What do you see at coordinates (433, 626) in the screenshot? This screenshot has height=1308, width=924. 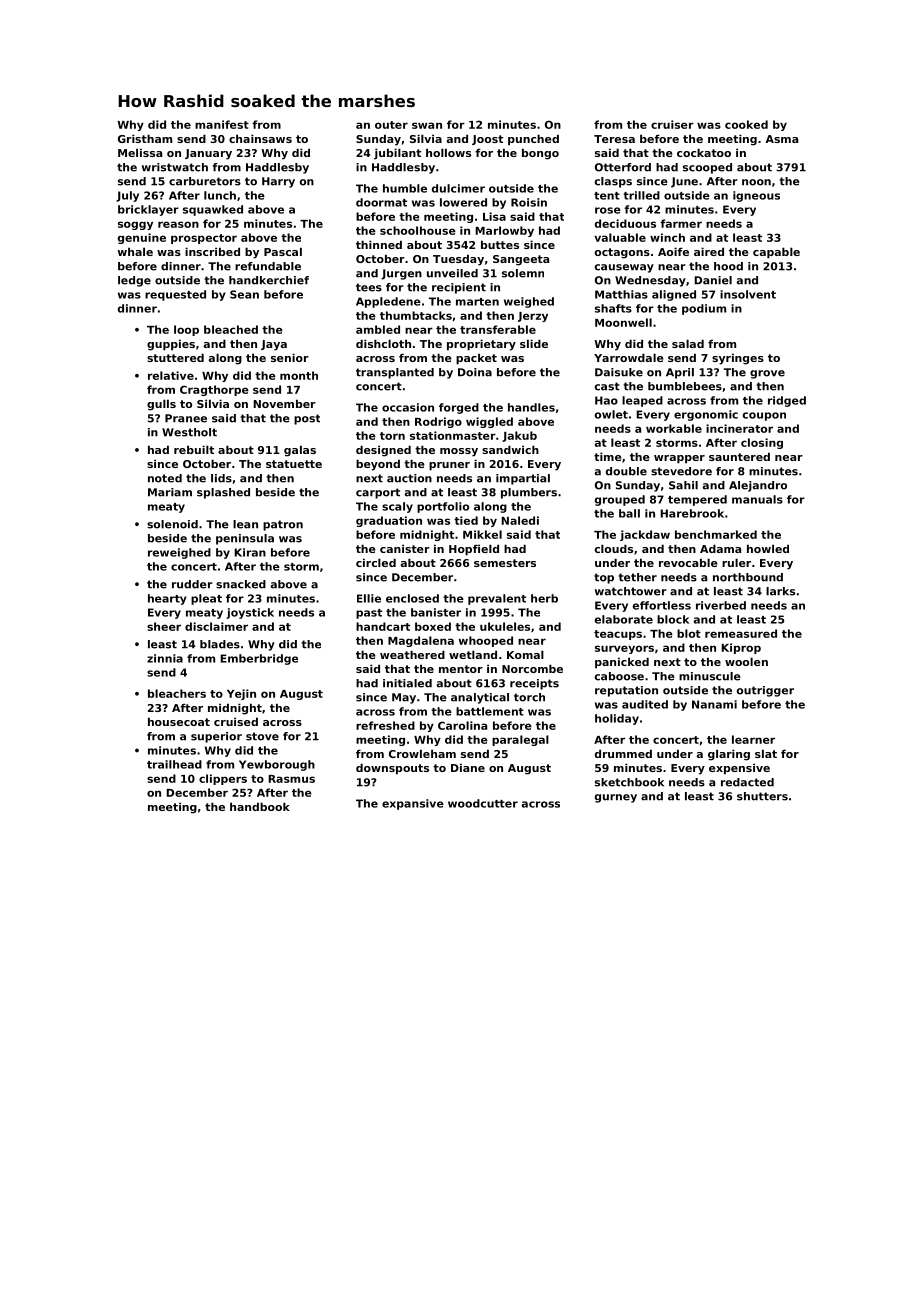 I see `boxed` at bounding box center [433, 626].
